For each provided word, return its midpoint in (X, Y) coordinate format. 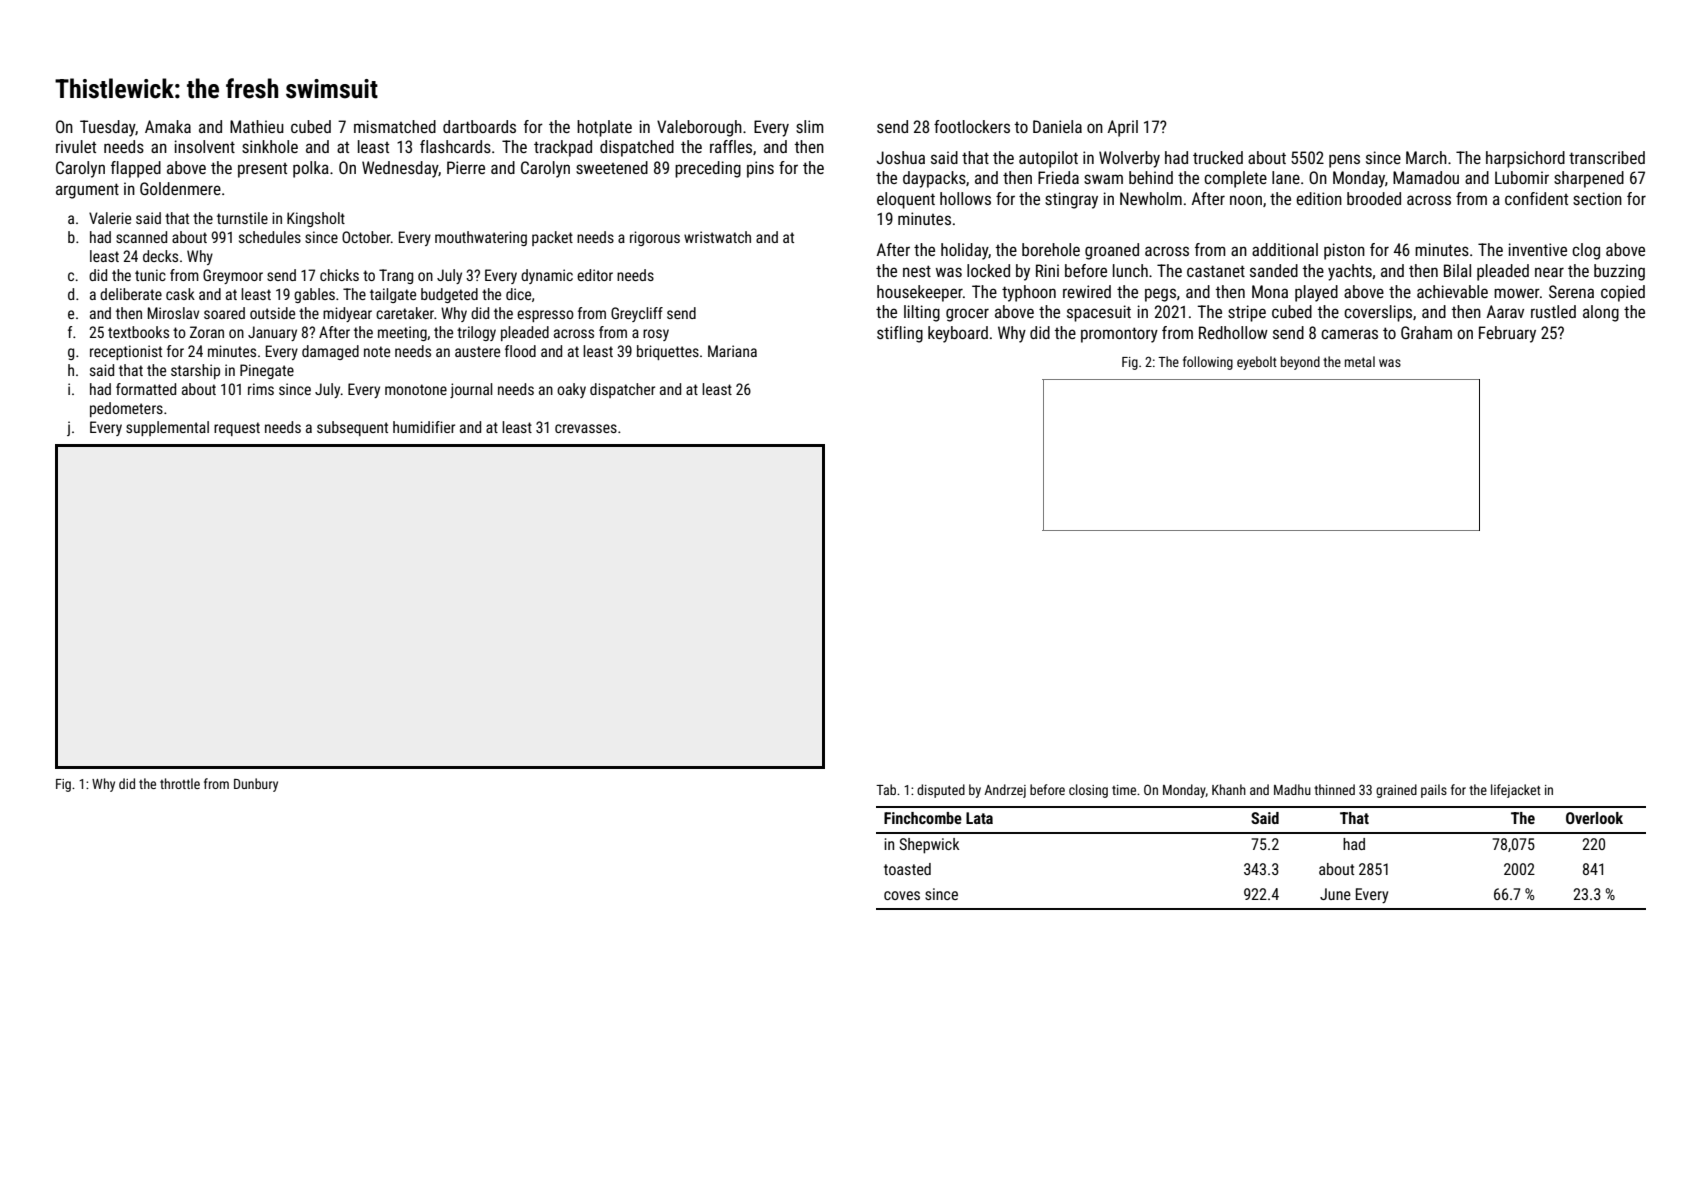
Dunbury (256, 785)
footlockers (972, 126)
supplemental (167, 428)
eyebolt (1257, 363)
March (1426, 157)
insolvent (205, 146)
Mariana (732, 351)
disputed (941, 791)
